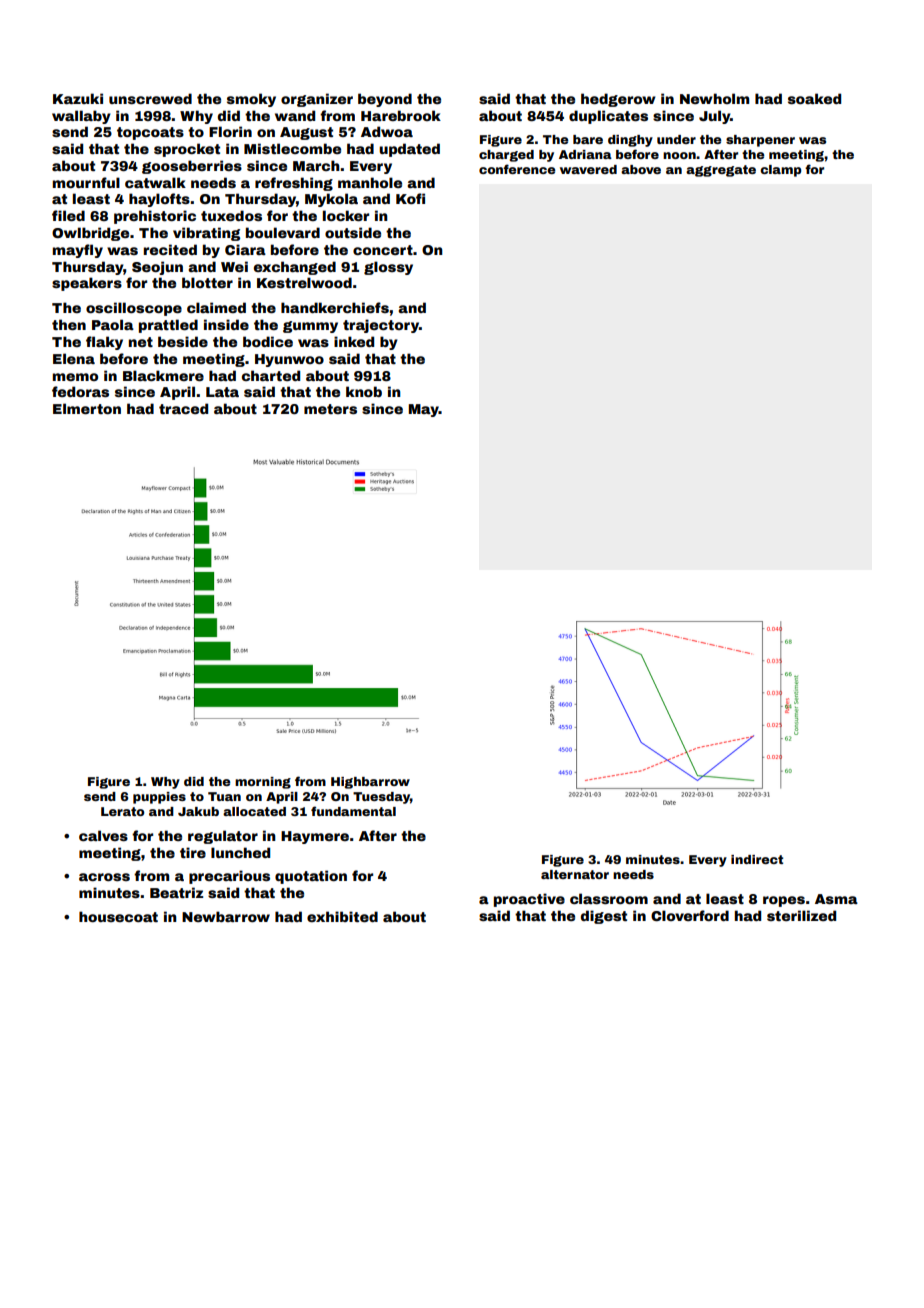  Describe the element at coordinates (604, 917) in the image. I see `digest` at that location.
